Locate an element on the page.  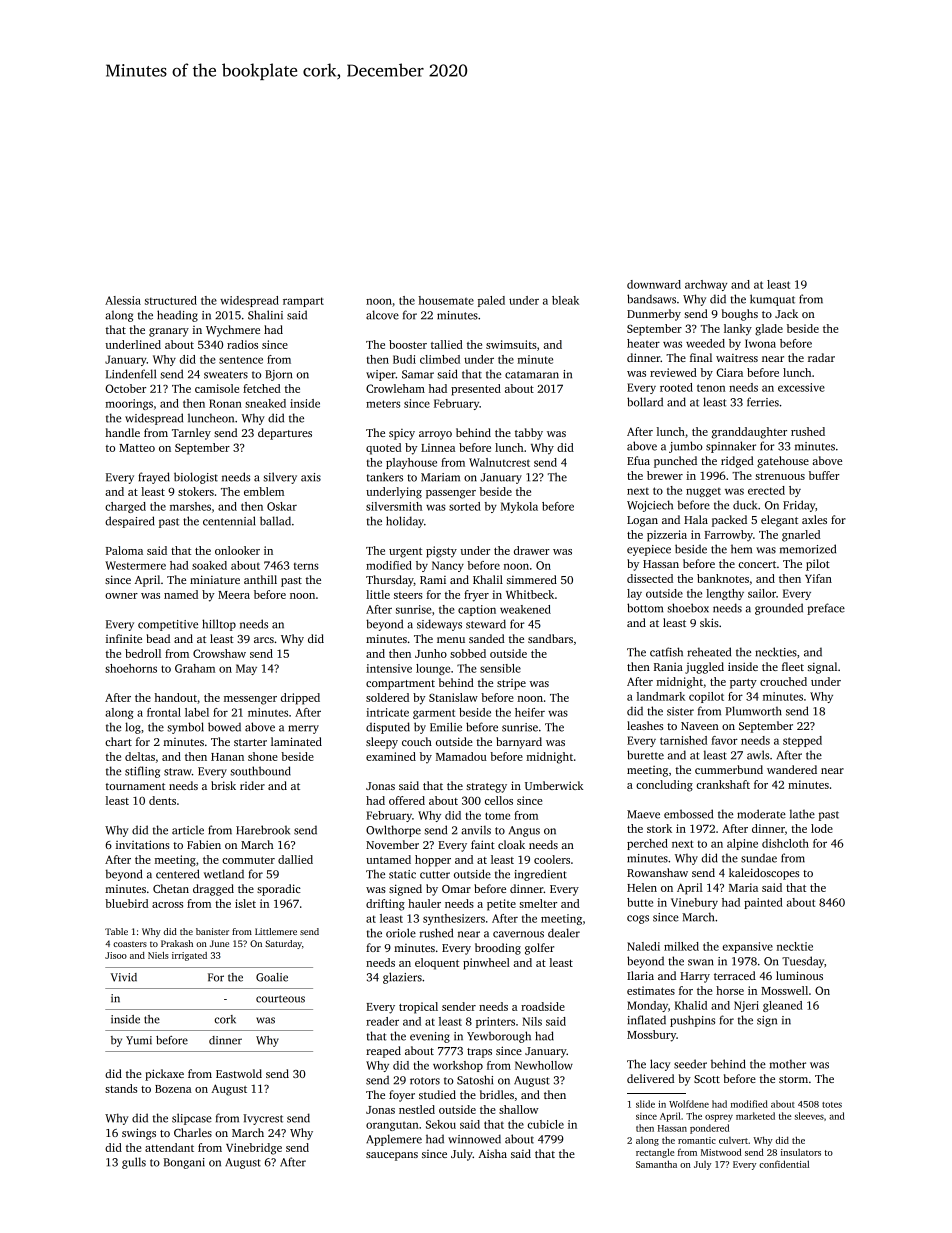
reaped is located at coordinates (383, 1052).
